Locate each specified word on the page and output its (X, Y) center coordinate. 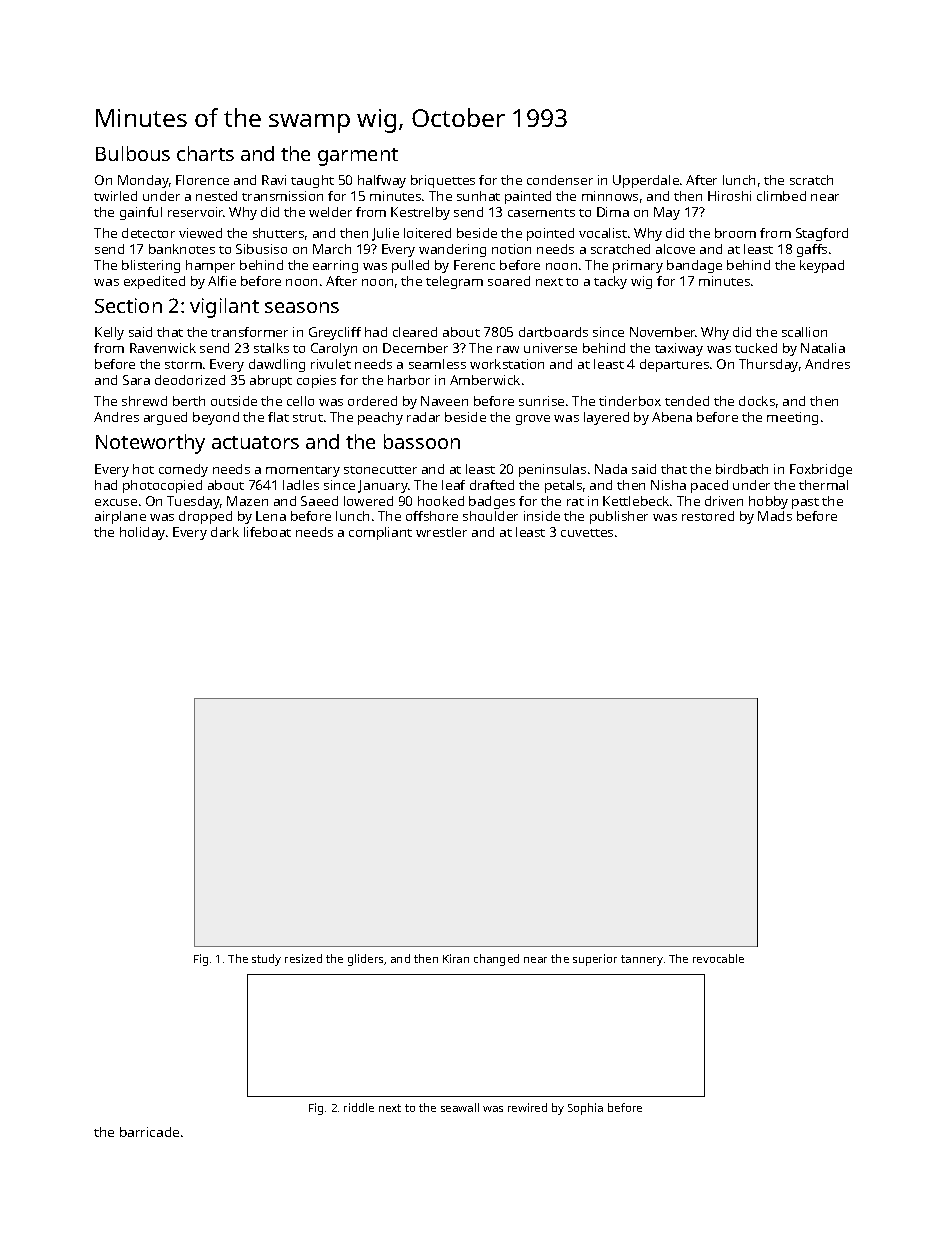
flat (278, 417)
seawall (460, 1107)
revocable (718, 958)
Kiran (456, 958)
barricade (149, 1132)
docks (757, 401)
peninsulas (552, 470)
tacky (610, 282)
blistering (151, 266)
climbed (781, 196)
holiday (142, 533)
